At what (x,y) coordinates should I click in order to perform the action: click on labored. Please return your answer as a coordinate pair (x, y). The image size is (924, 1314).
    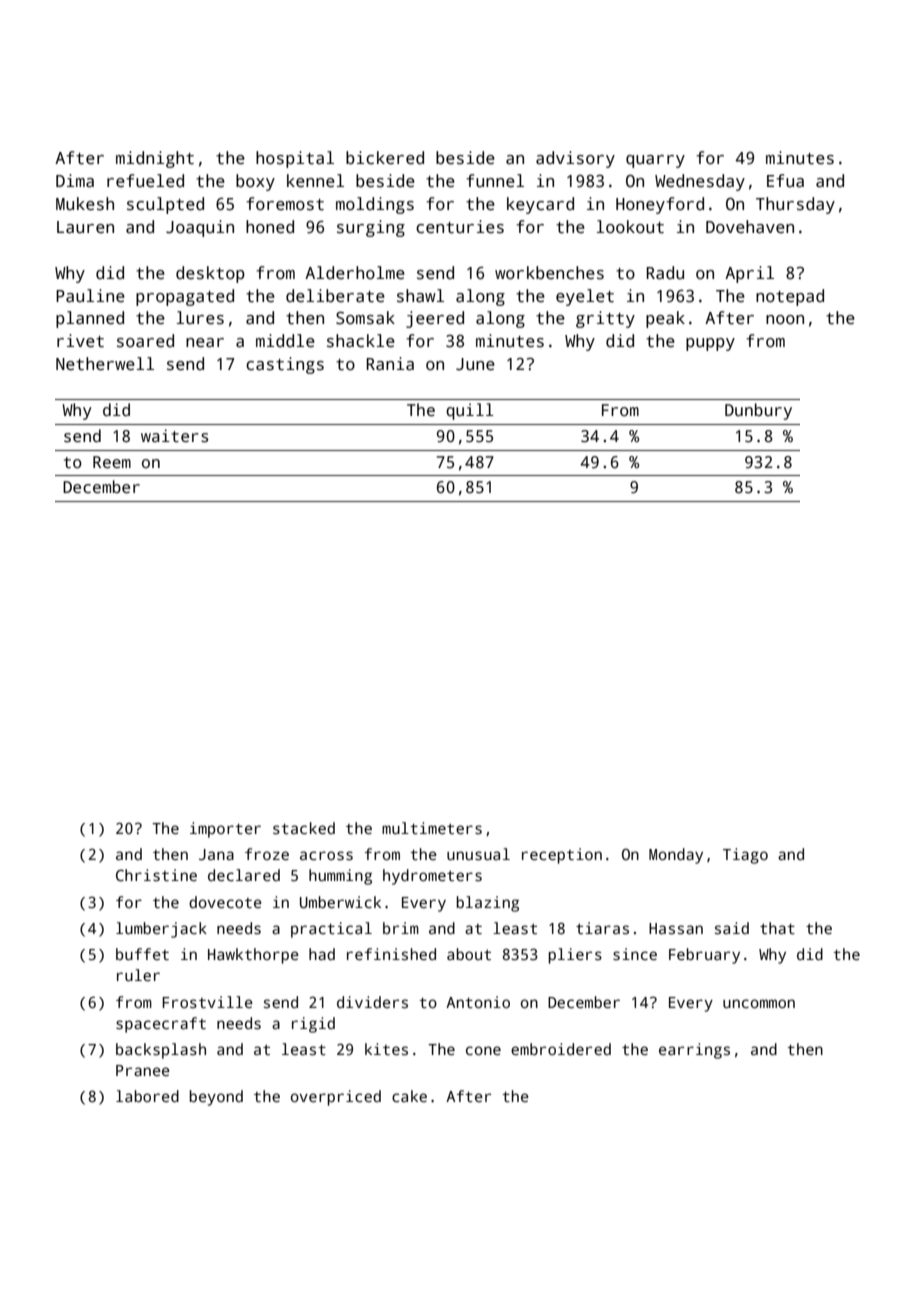
    Looking at the image, I should click on (147, 1096).
